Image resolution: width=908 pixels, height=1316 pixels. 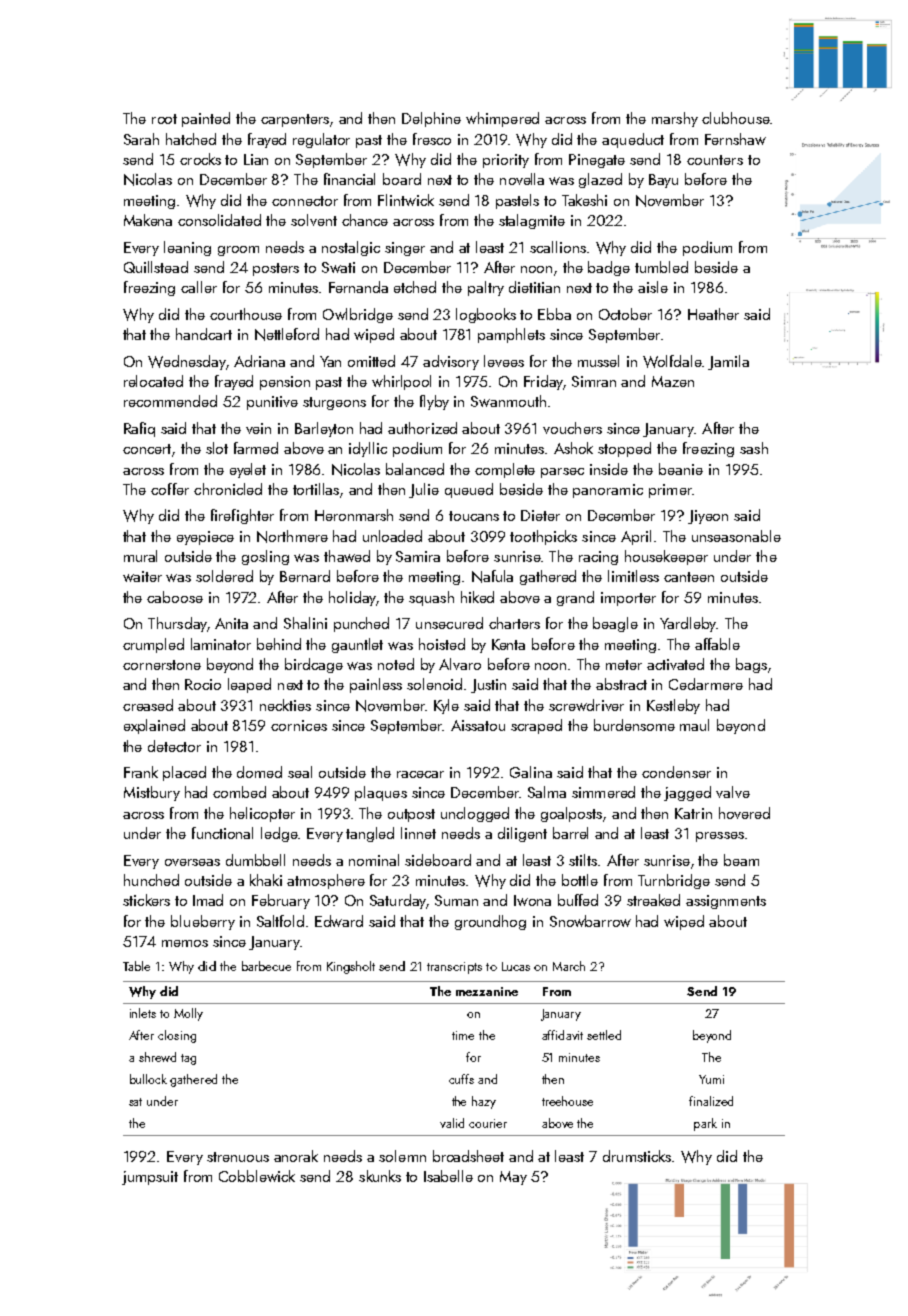 What do you see at coordinates (487, 991) in the page?
I see `mezzanine` at bounding box center [487, 991].
